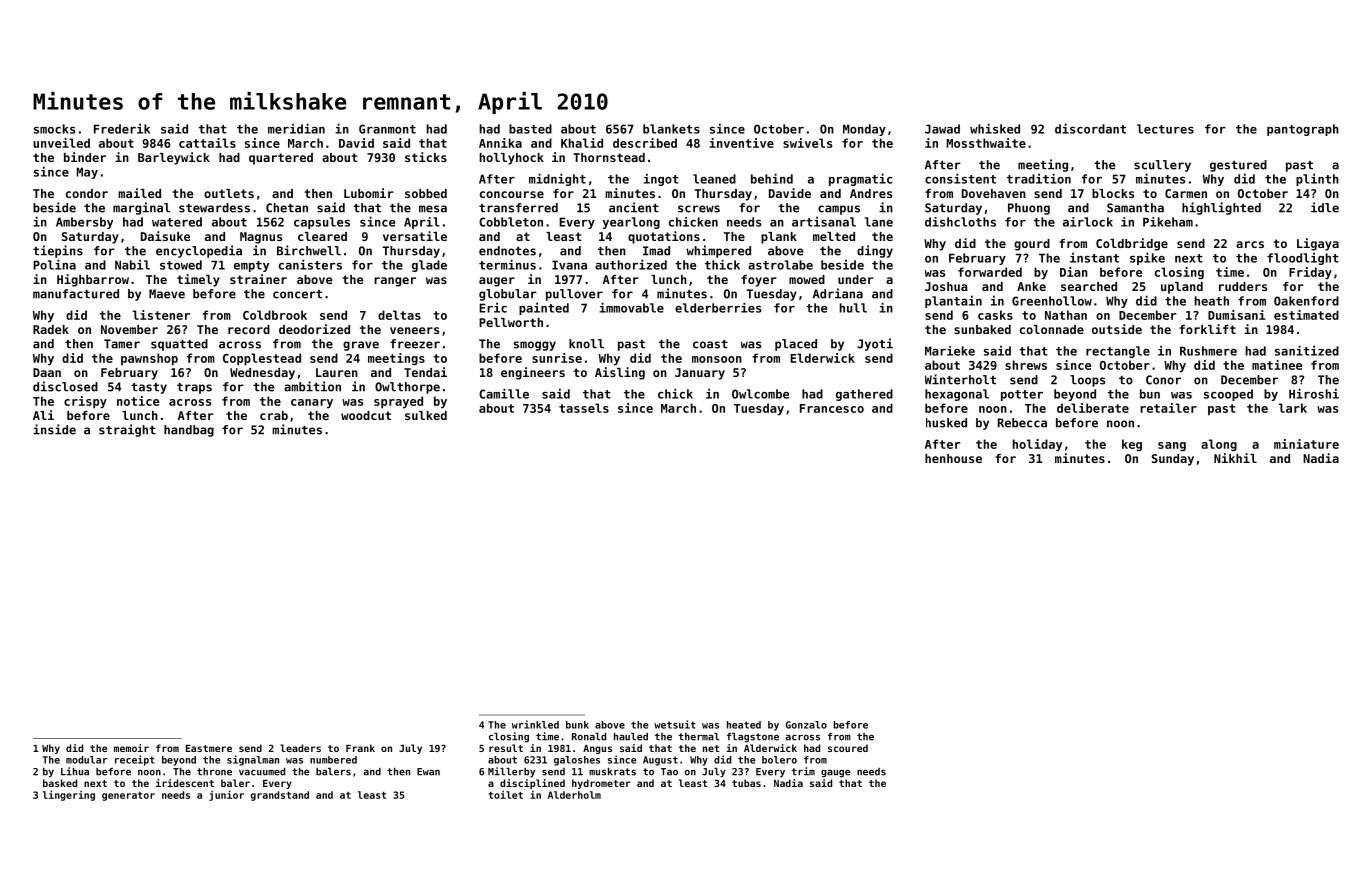  What do you see at coordinates (848, 748) in the image?
I see `scoured` at bounding box center [848, 748].
